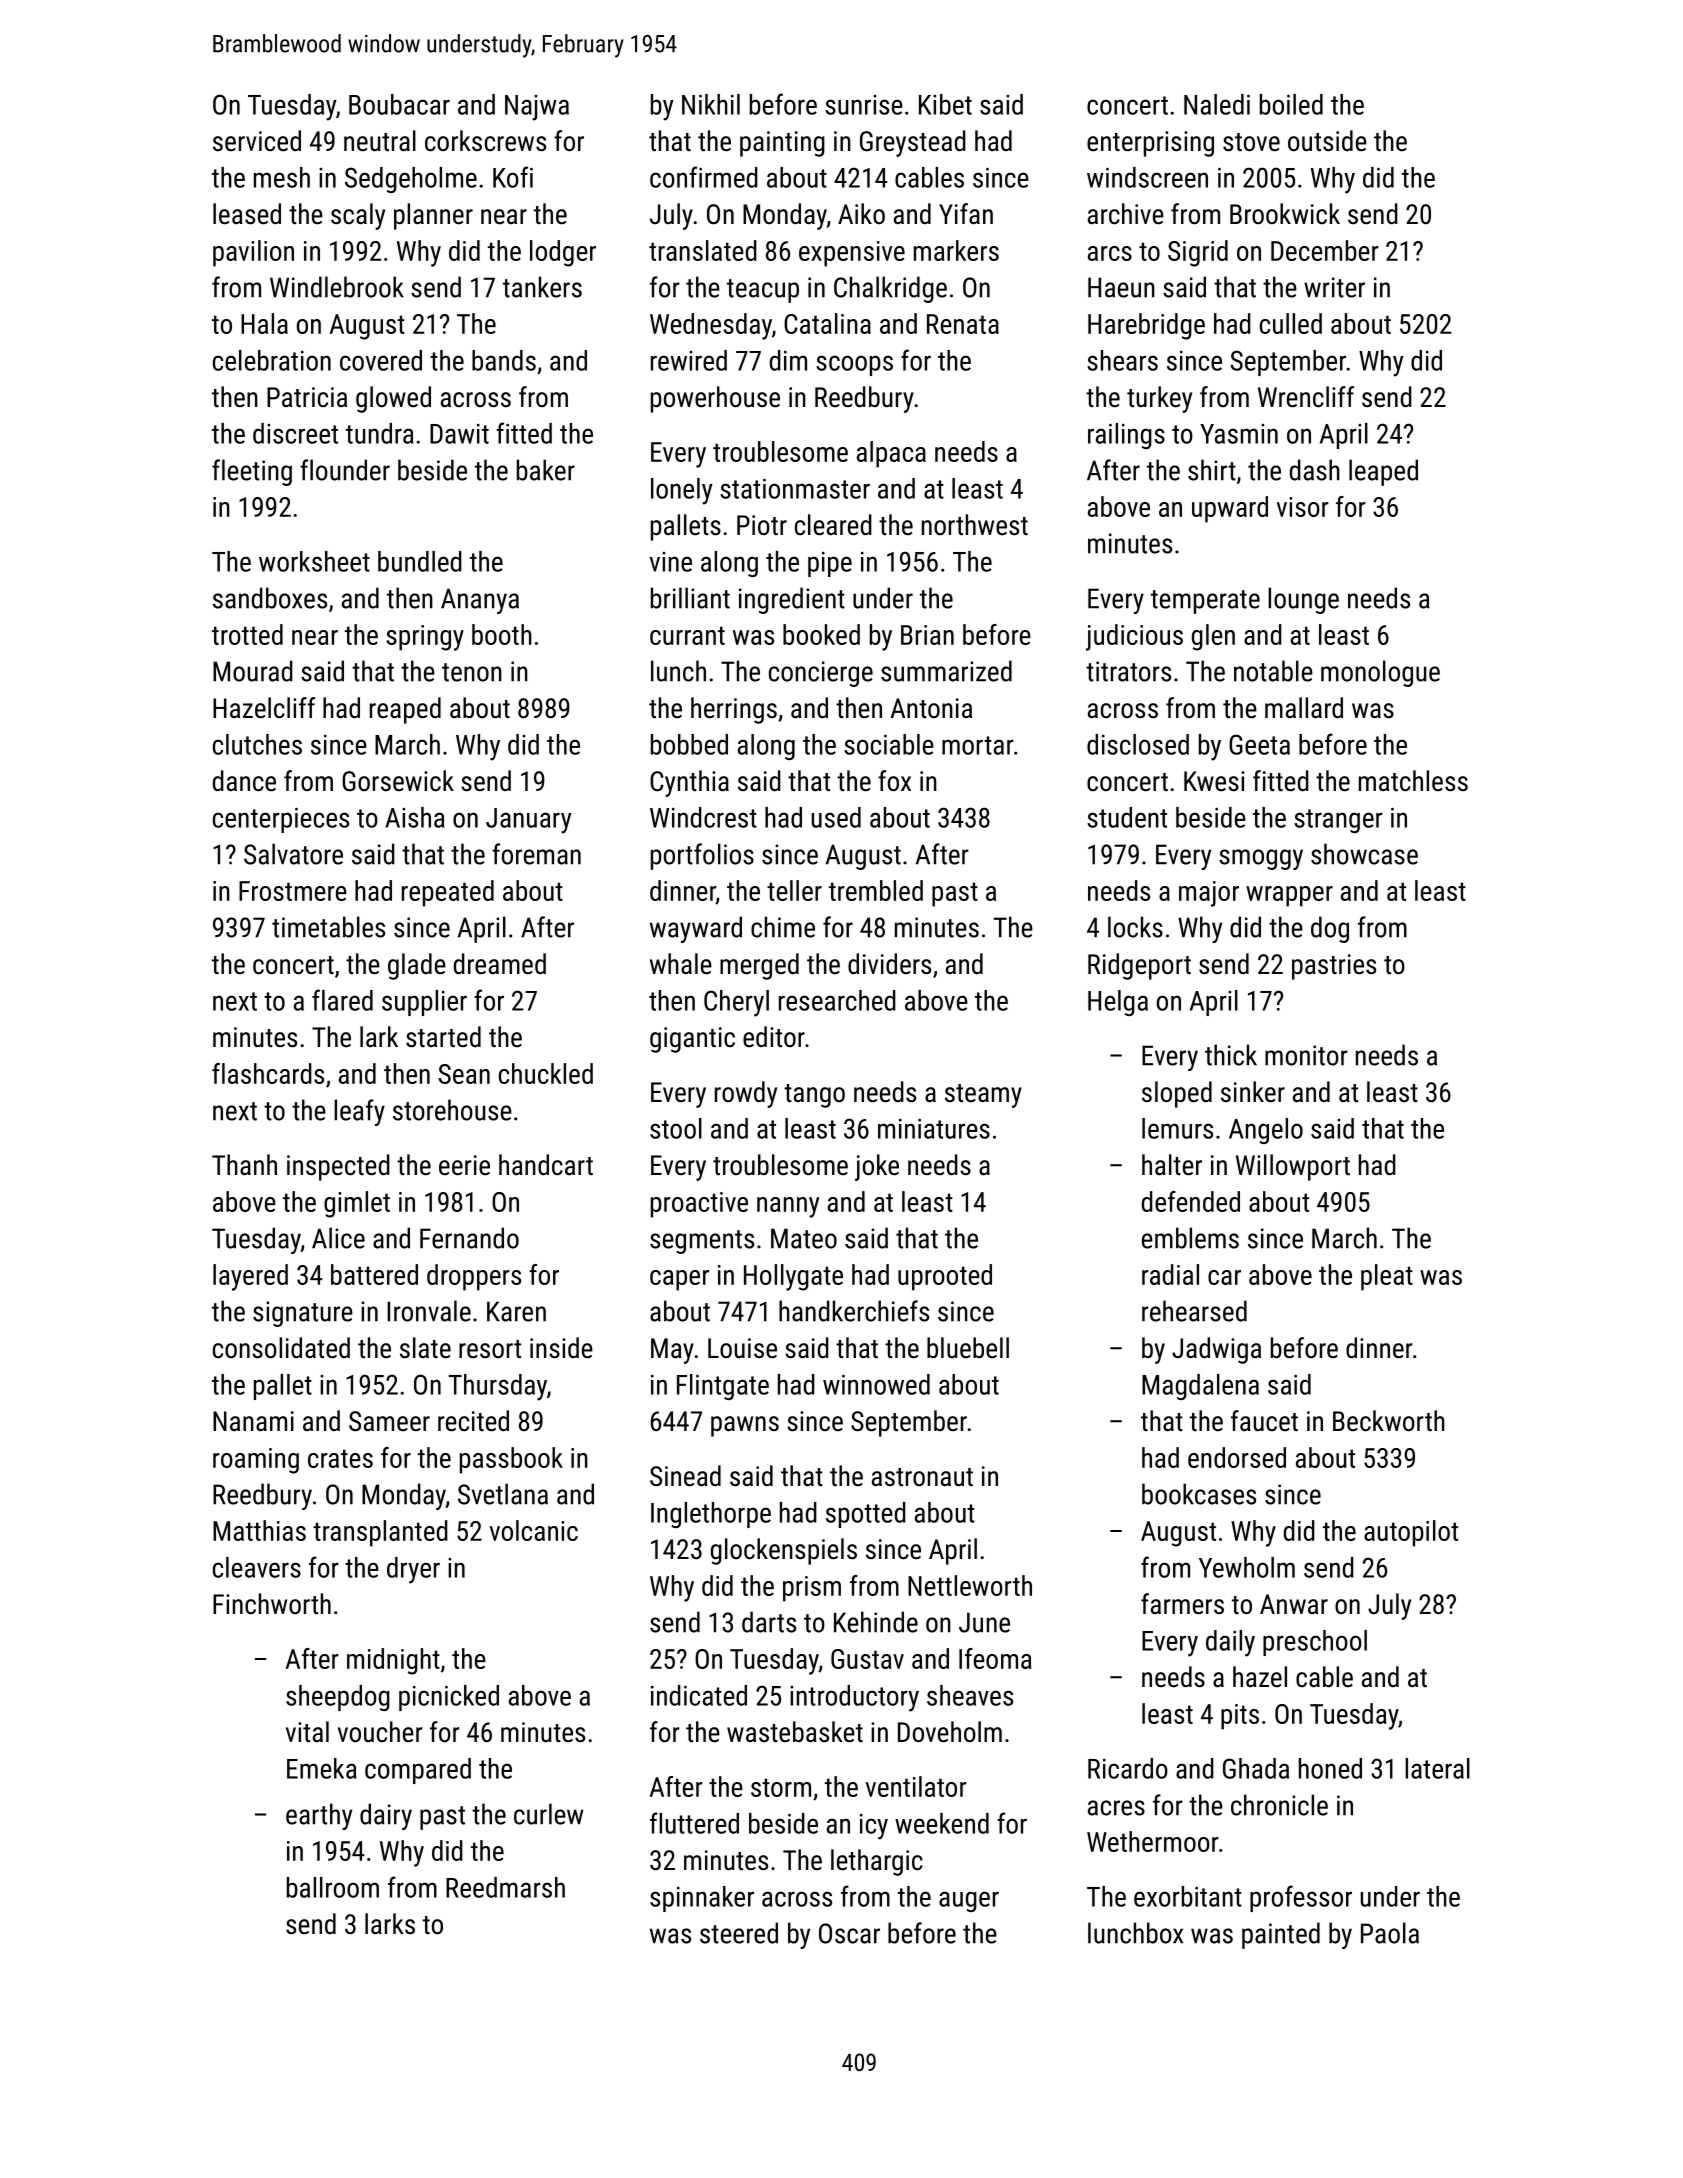 Image resolution: width=1683 pixels, height=2178 pixels. I want to click on weekend, so click(942, 1823).
